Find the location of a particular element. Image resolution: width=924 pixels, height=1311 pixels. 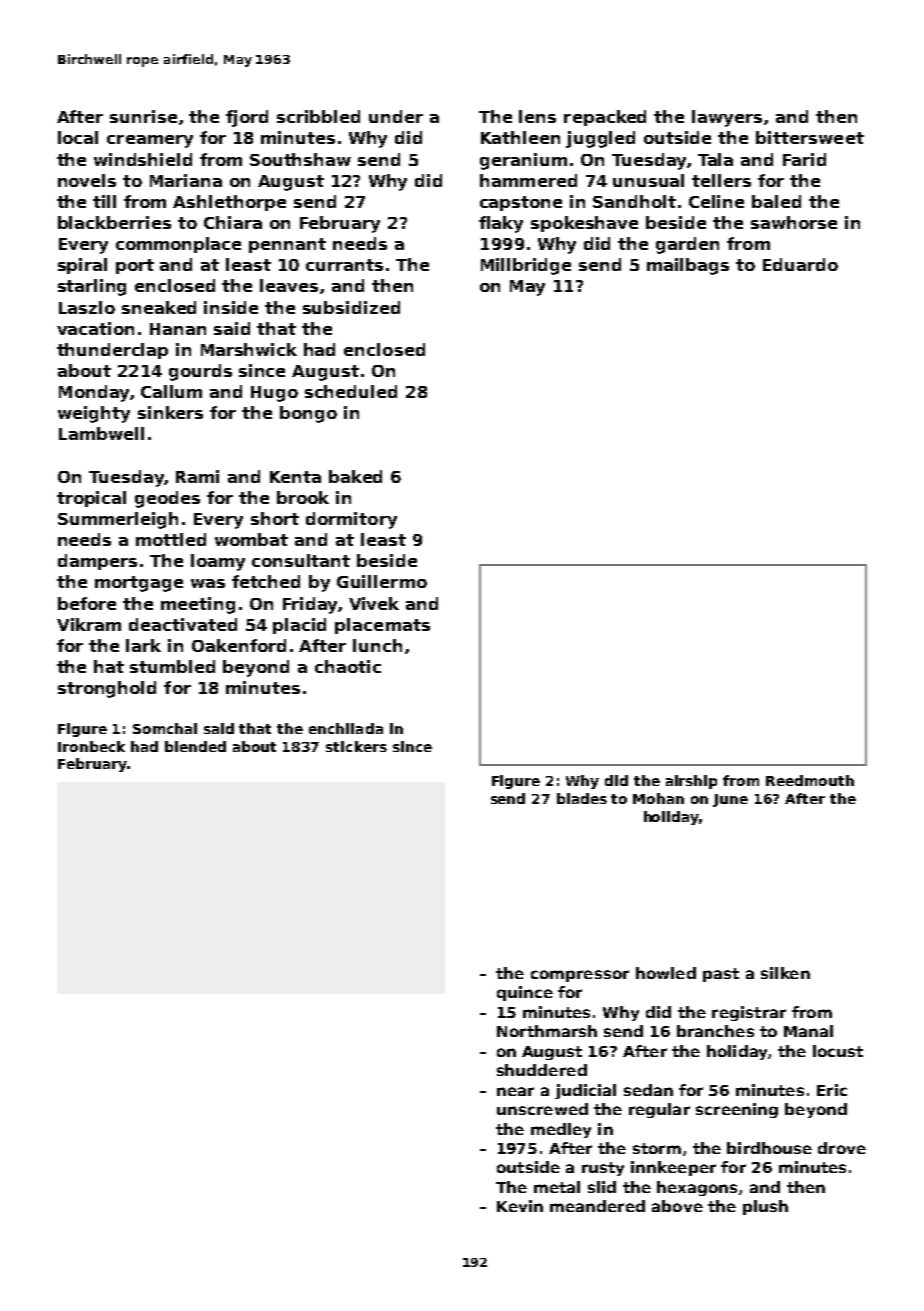

Northmarsh is located at coordinates (547, 1031).
